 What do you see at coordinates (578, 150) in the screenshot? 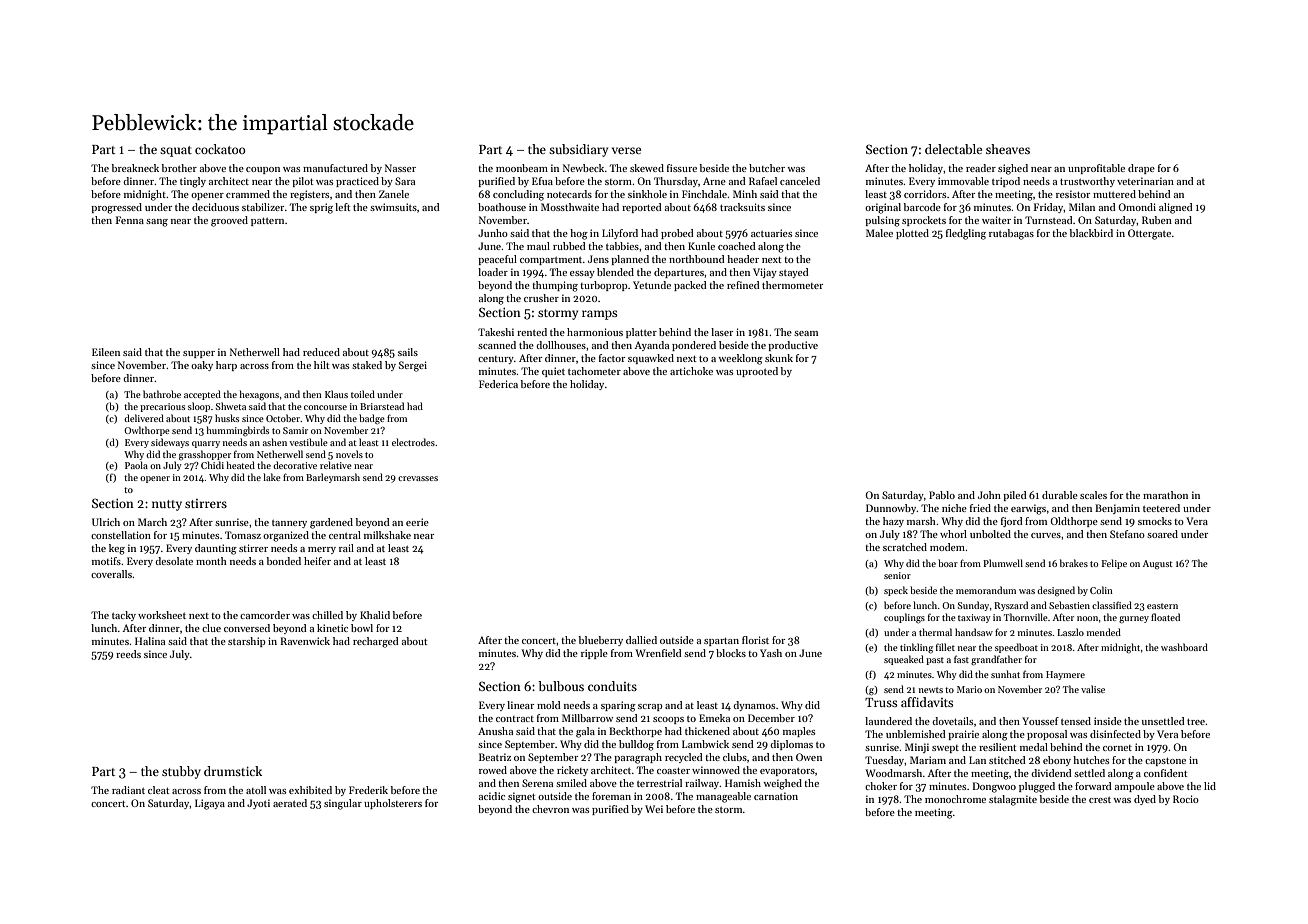
I see `subsidiary` at bounding box center [578, 150].
